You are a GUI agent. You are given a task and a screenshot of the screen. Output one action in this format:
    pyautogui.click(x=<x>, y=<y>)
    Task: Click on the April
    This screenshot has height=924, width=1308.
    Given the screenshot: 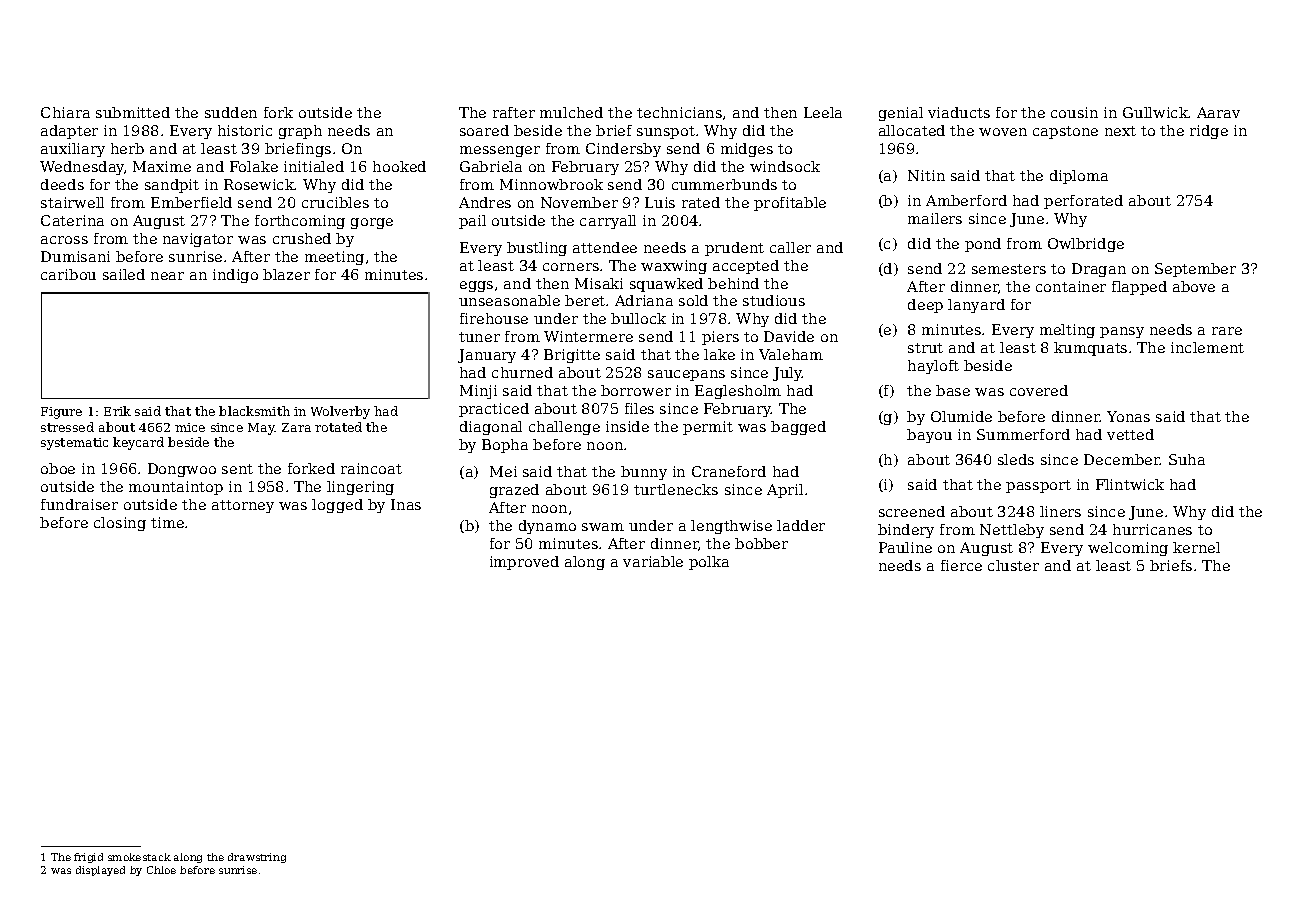 What is the action you would take?
    pyautogui.click(x=785, y=491)
